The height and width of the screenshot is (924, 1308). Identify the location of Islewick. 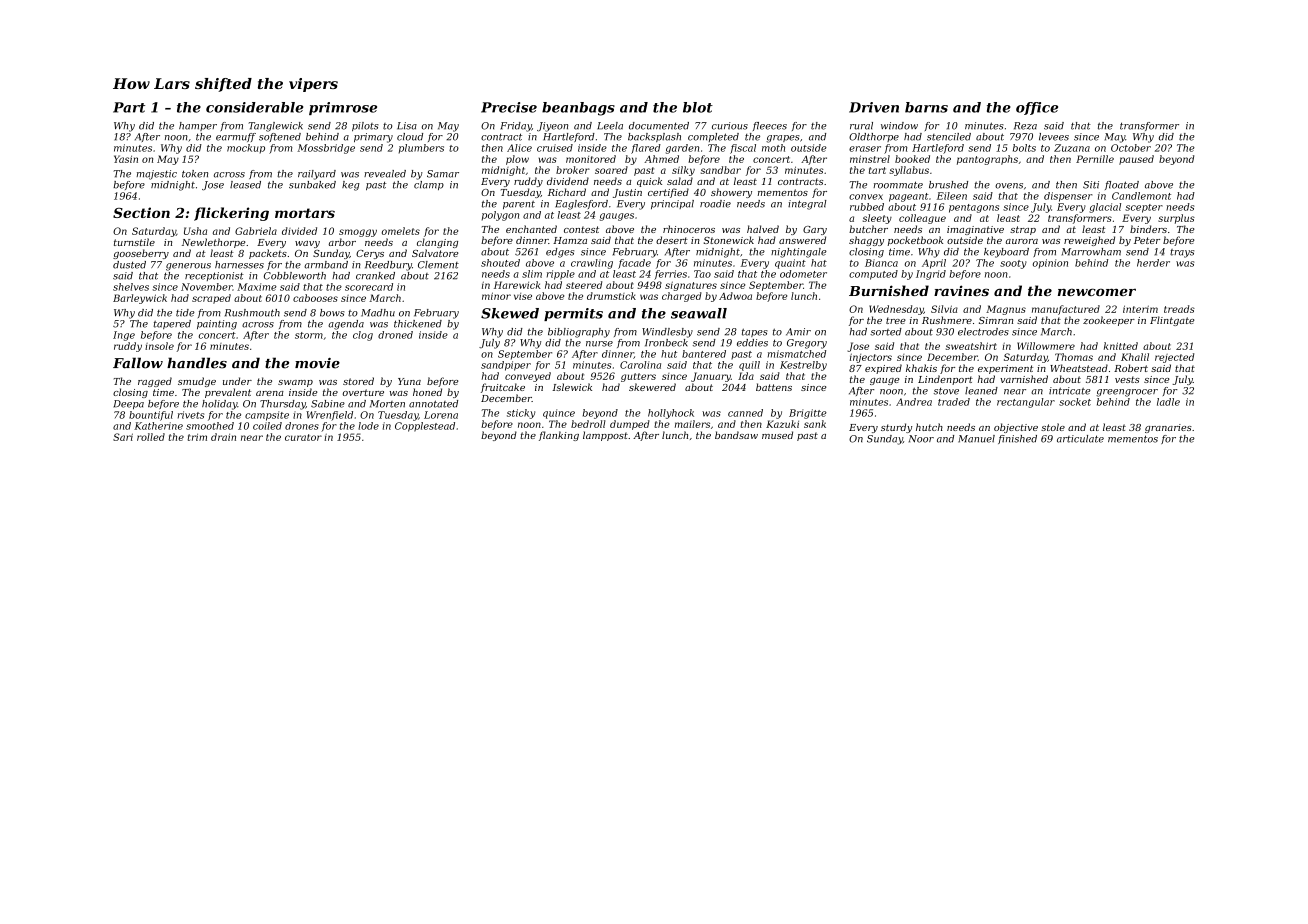
(572, 387).
